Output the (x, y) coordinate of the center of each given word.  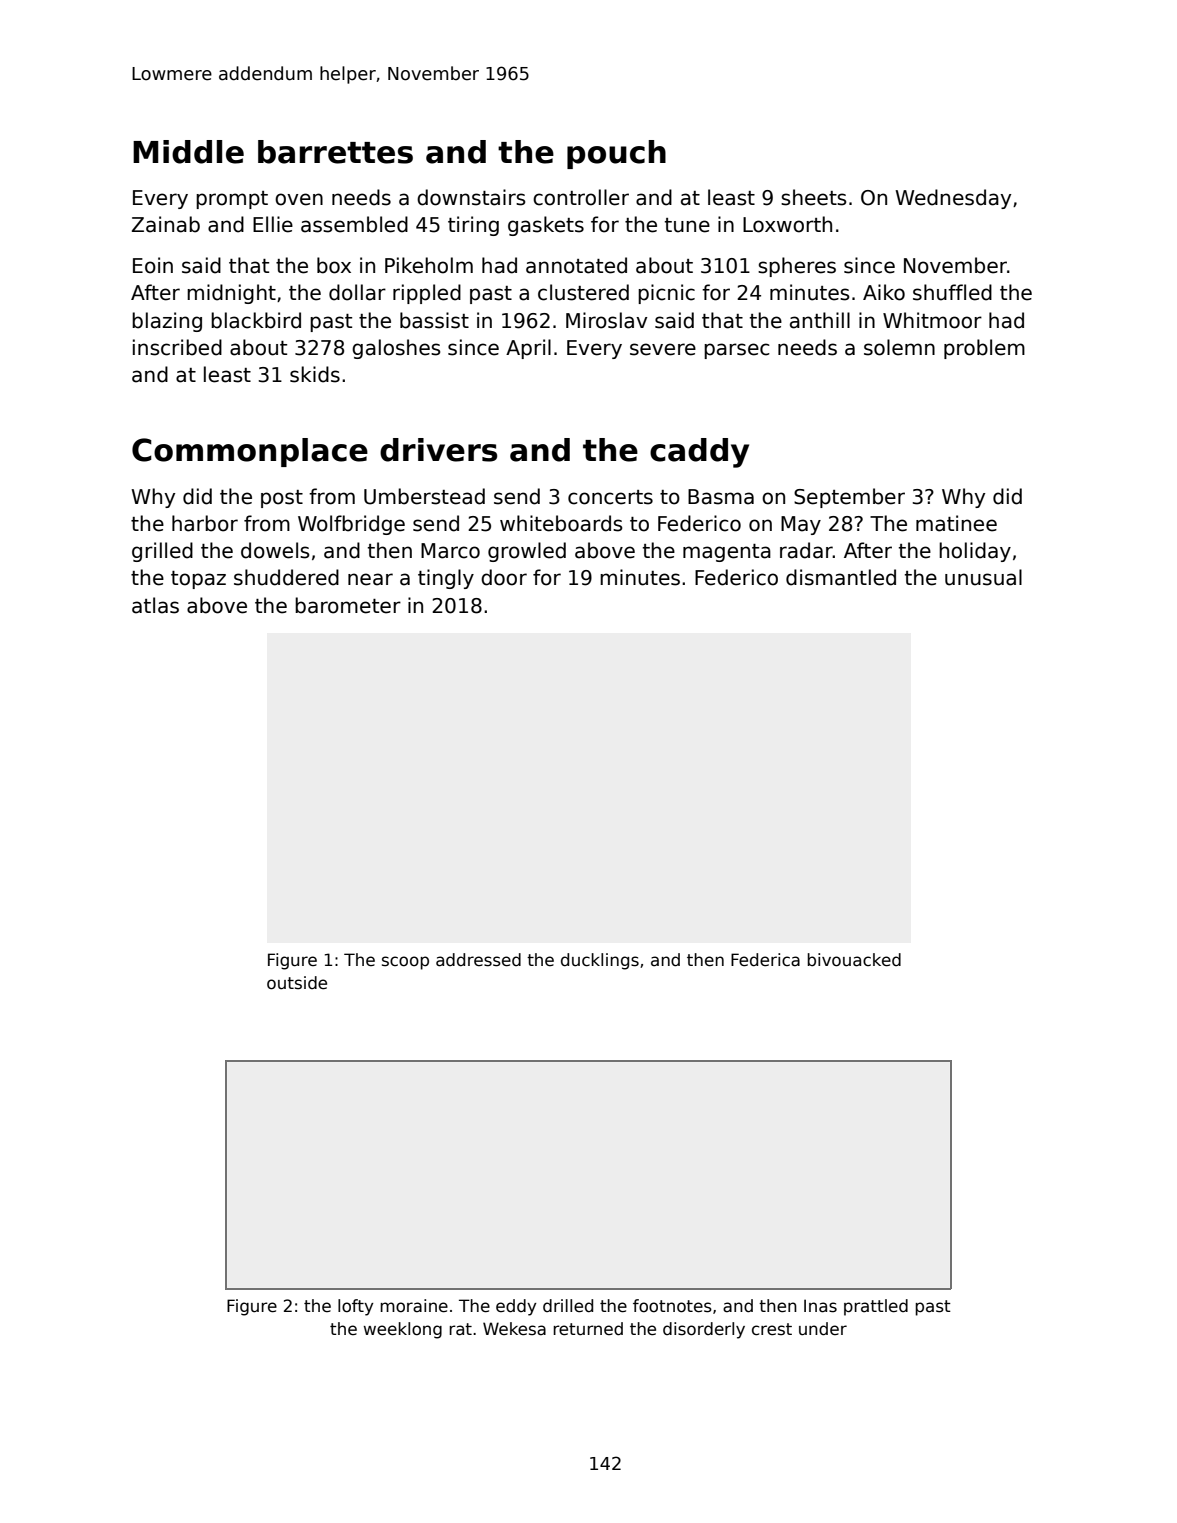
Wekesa (514, 1329)
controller (581, 197)
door (504, 577)
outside (297, 983)
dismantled (841, 577)
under (823, 1329)
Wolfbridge (351, 525)
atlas (155, 605)
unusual (983, 577)
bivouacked (854, 960)
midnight (231, 294)
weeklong (403, 1330)
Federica (765, 960)
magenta (727, 553)
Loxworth (787, 224)
